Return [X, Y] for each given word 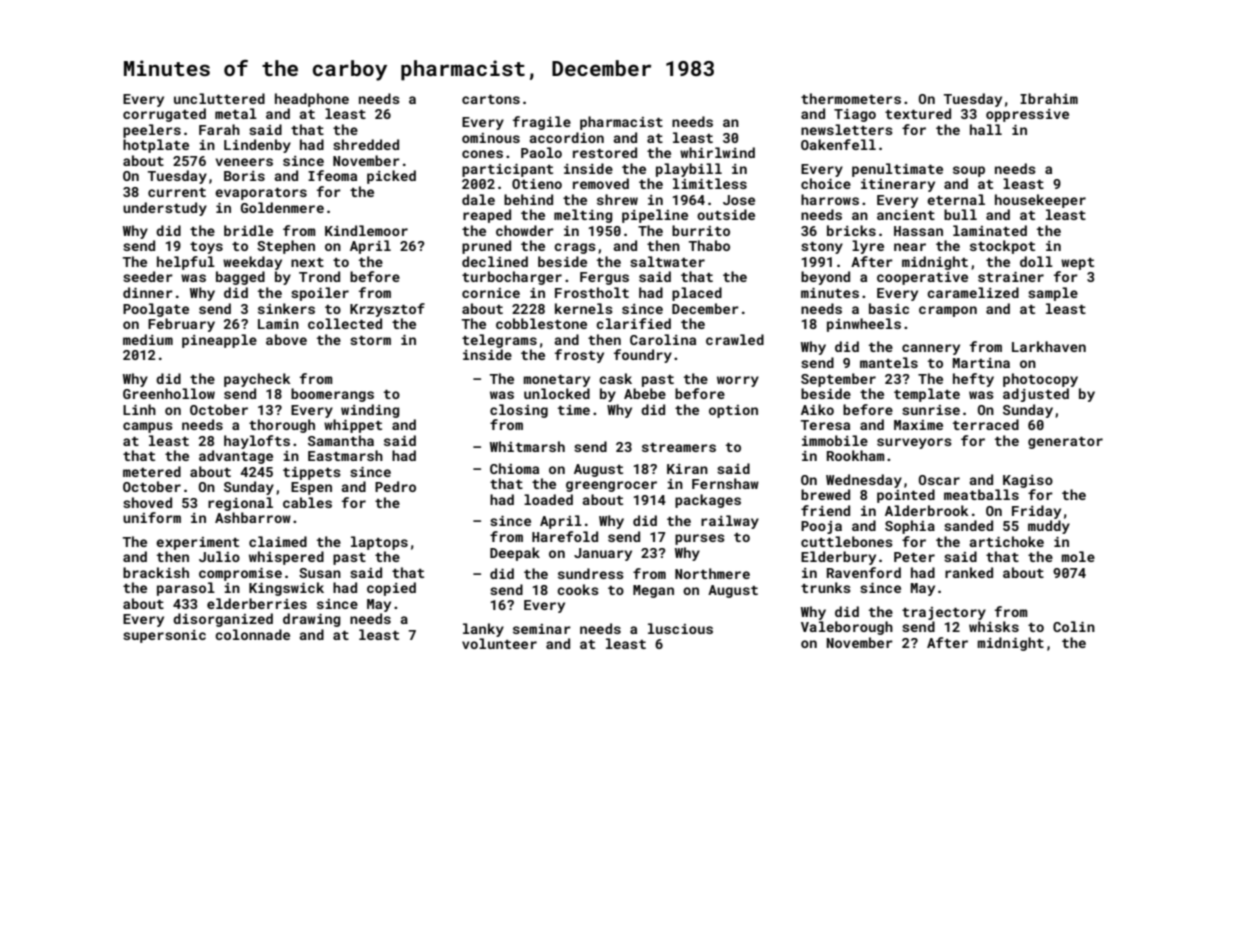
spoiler [320, 294]
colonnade [252, 634]
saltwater [667, 261]
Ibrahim [1049, 98]
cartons [491, 99]
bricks [851, 230]
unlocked [557, 393]
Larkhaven [1049, 346]
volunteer [499, 643]
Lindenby [257, 146]
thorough [282, 426]
